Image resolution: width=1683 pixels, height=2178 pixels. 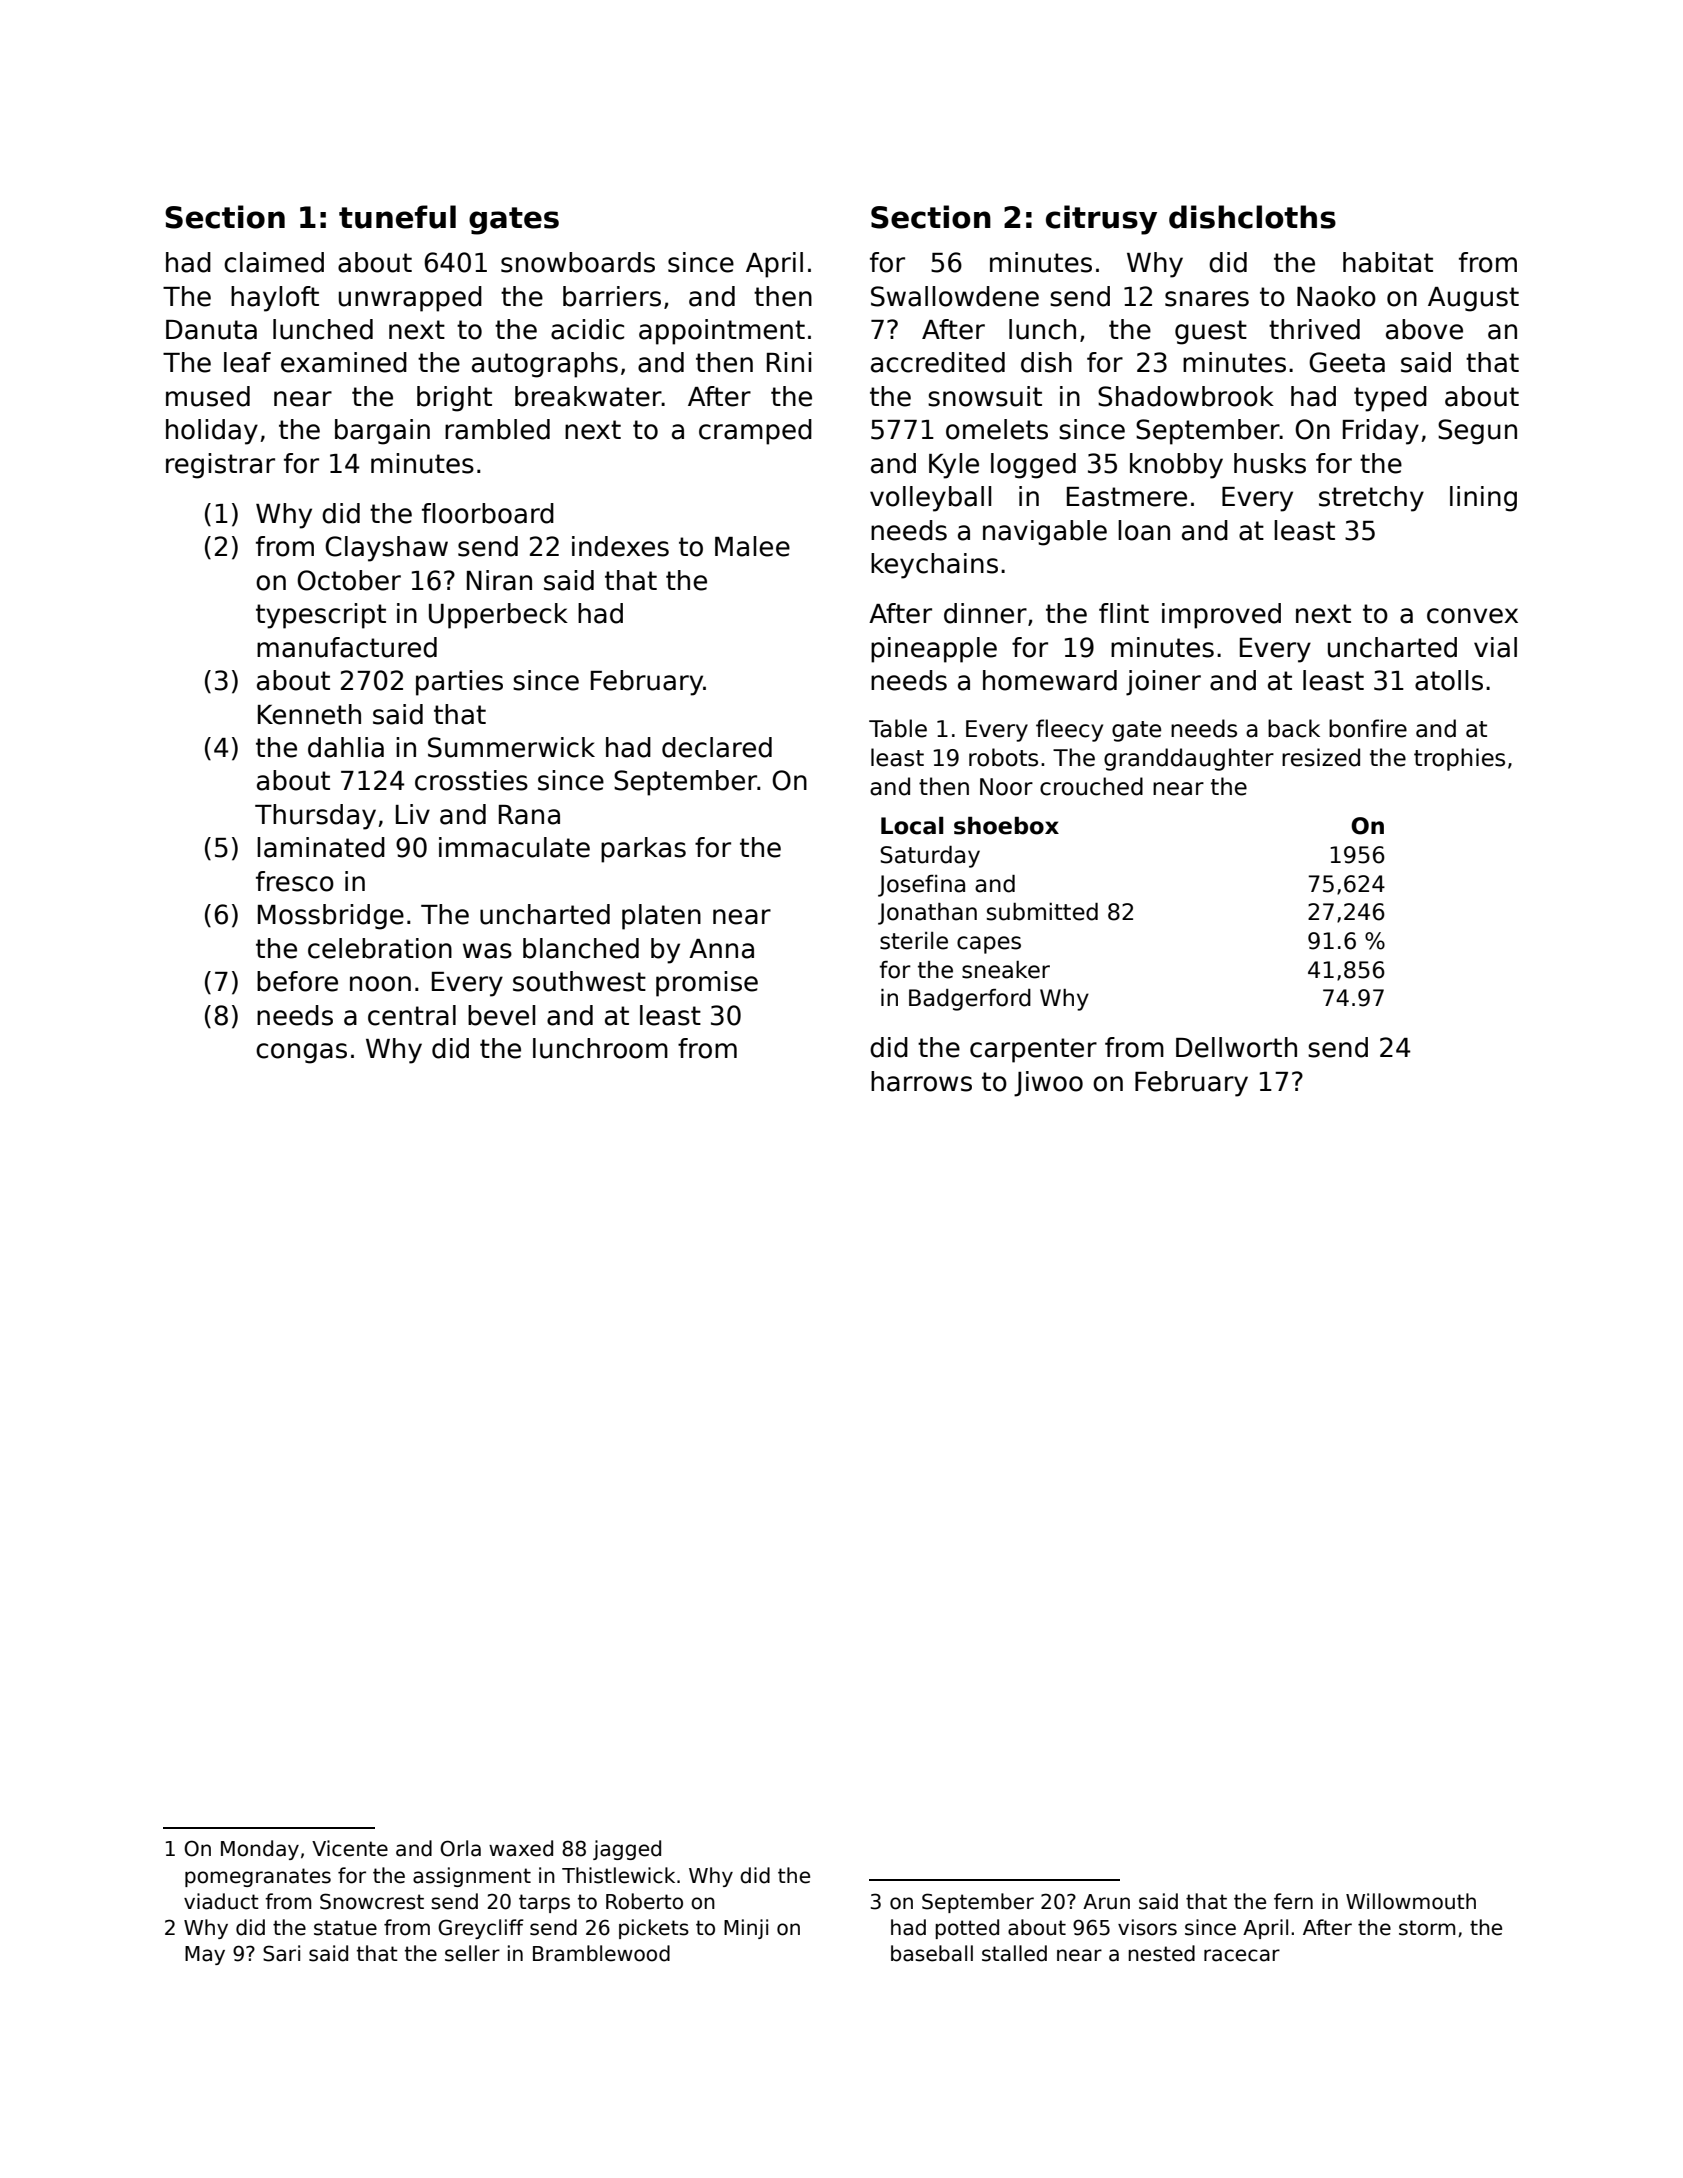 I want to click on potted, so click(x=967, y=1929).
